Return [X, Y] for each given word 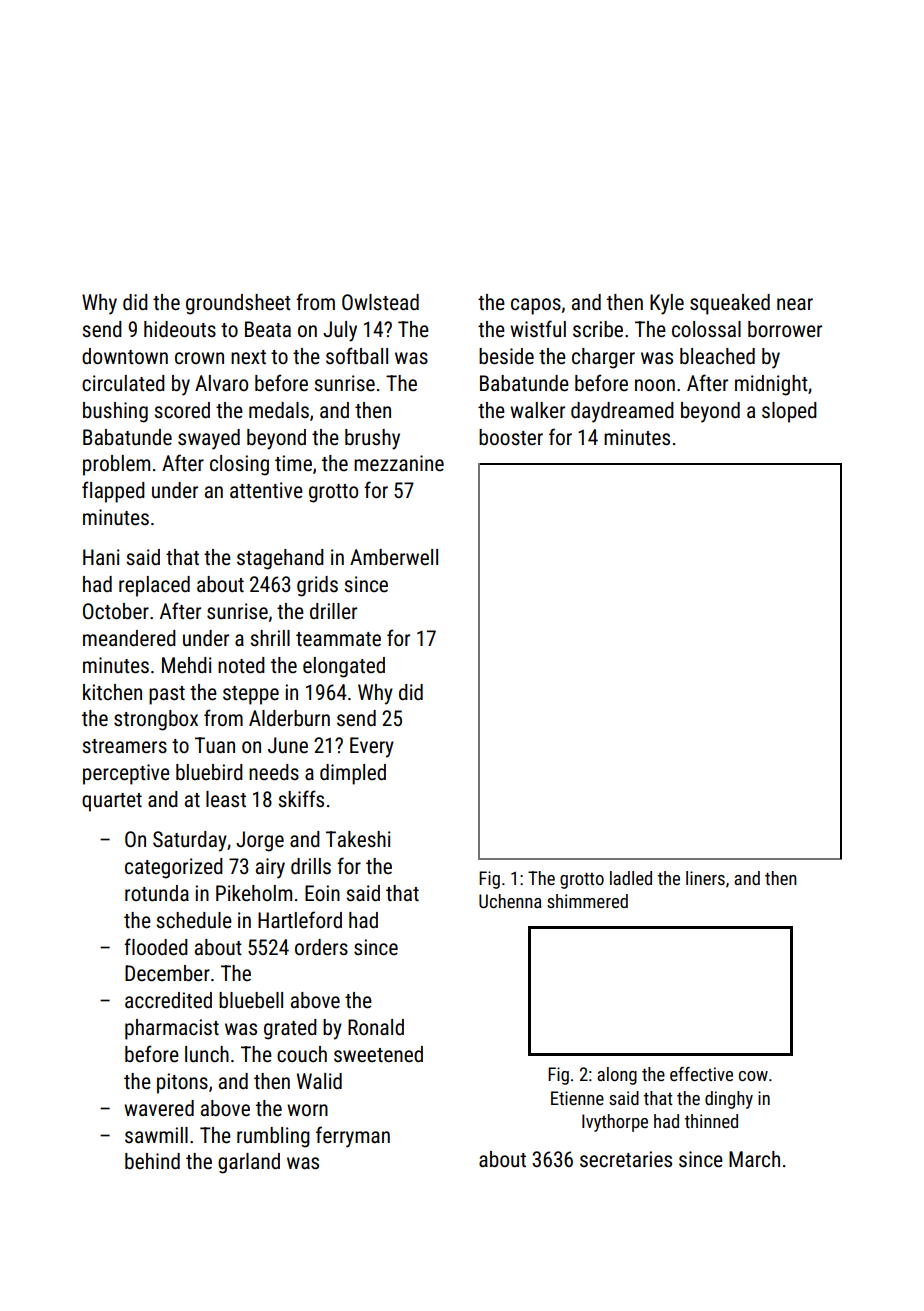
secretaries [626, 1159]
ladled [631, 878]
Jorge [260, 841]
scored [182, 410]
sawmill [156, 1135]
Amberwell [394, 557]
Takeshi [358, 839]
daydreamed [622, 412]
